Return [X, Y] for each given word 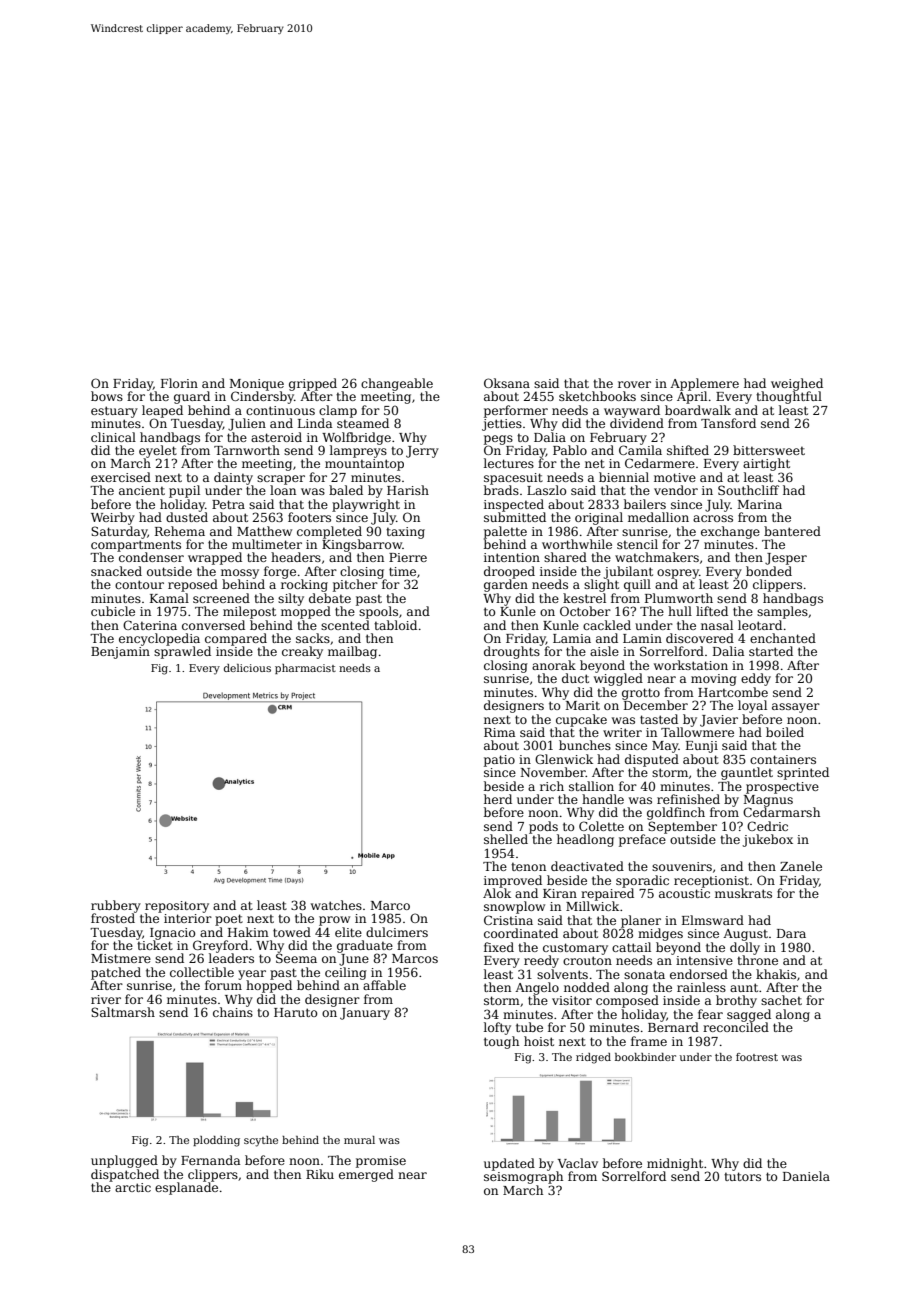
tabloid [395, 625]
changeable [397, 384]
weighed [797, 384]
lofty [497, 1028]
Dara [791, 933]
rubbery [116, 906]
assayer [796, 708]
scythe [261, 1141]
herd [498, 799]
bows [107, 396]
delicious [247, 668]
